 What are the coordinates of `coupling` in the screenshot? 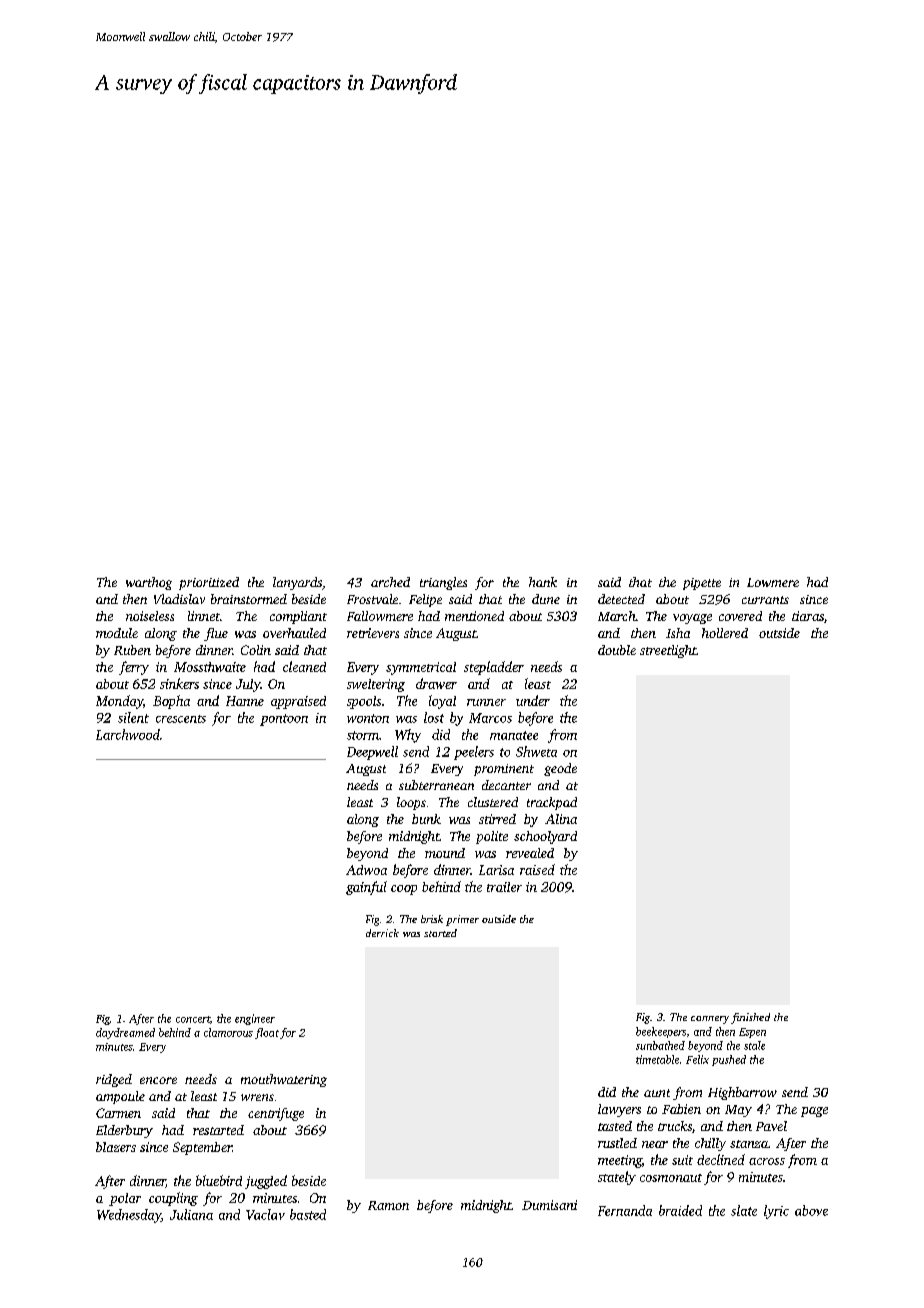 It's located at (173, 1199).
